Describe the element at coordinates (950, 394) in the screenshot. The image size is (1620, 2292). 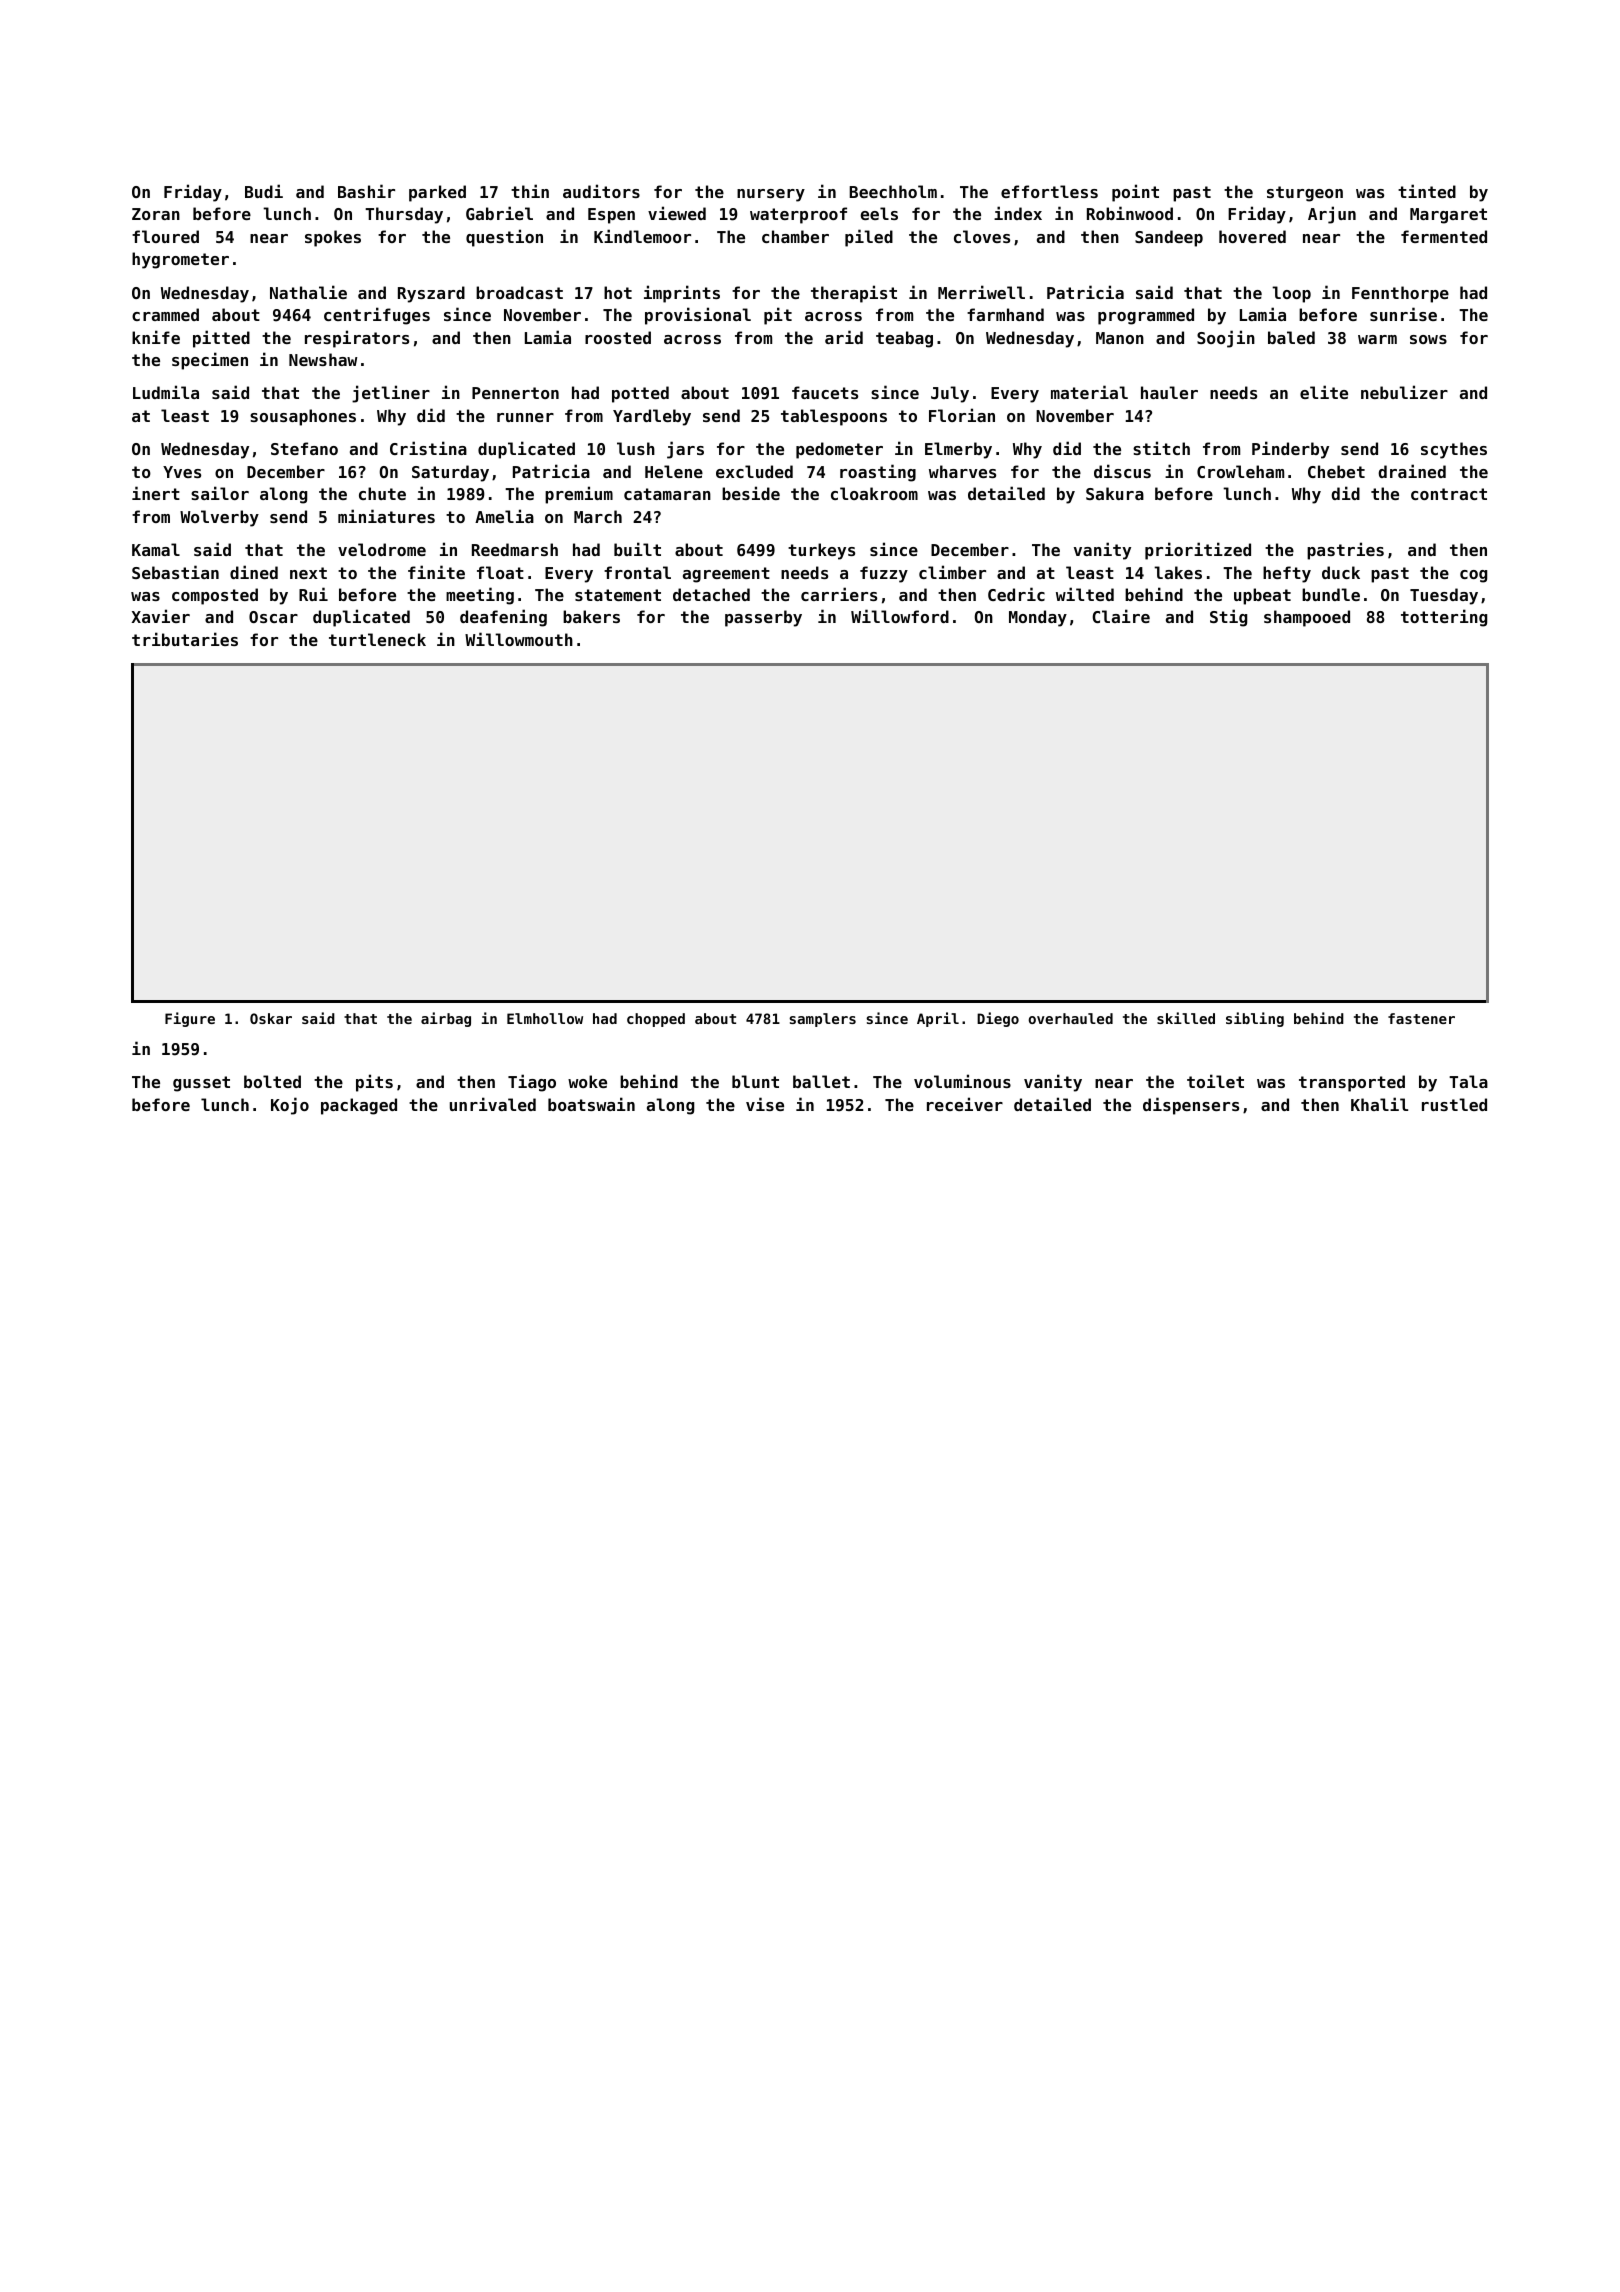
I see `July` at that location.
